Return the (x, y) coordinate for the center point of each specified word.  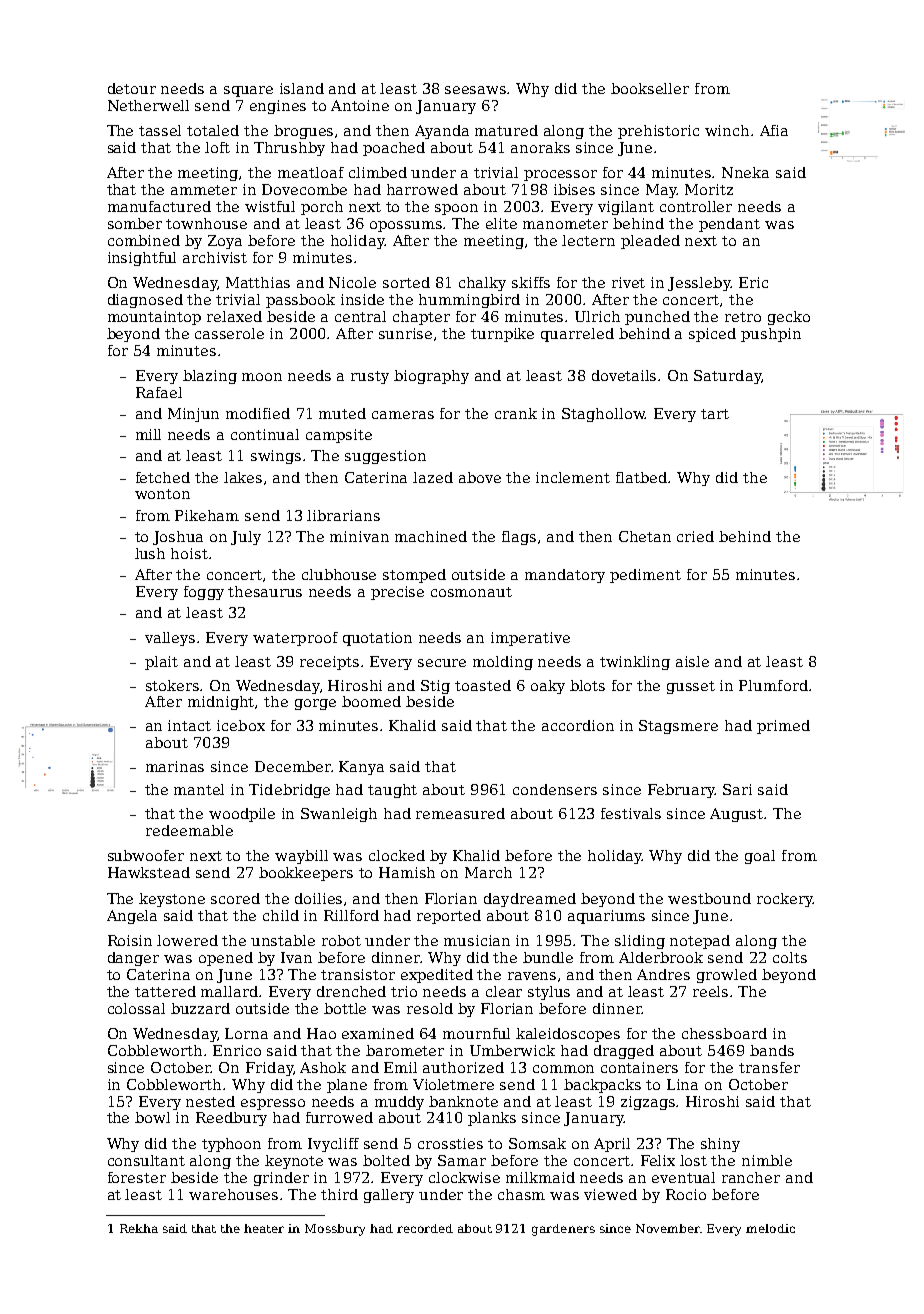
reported (449, 917)
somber (135, 223)
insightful (142, 259)
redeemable (189, 830)
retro (743, 317)
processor (560, 175)
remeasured (460, 813)
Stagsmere (678, 727)
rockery (785, 900)
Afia (774, 130)
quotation (377, 639)
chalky (482, 284)
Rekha (139, 1228)
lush (150, 553)
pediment (645, 576)
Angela (132, 917)
